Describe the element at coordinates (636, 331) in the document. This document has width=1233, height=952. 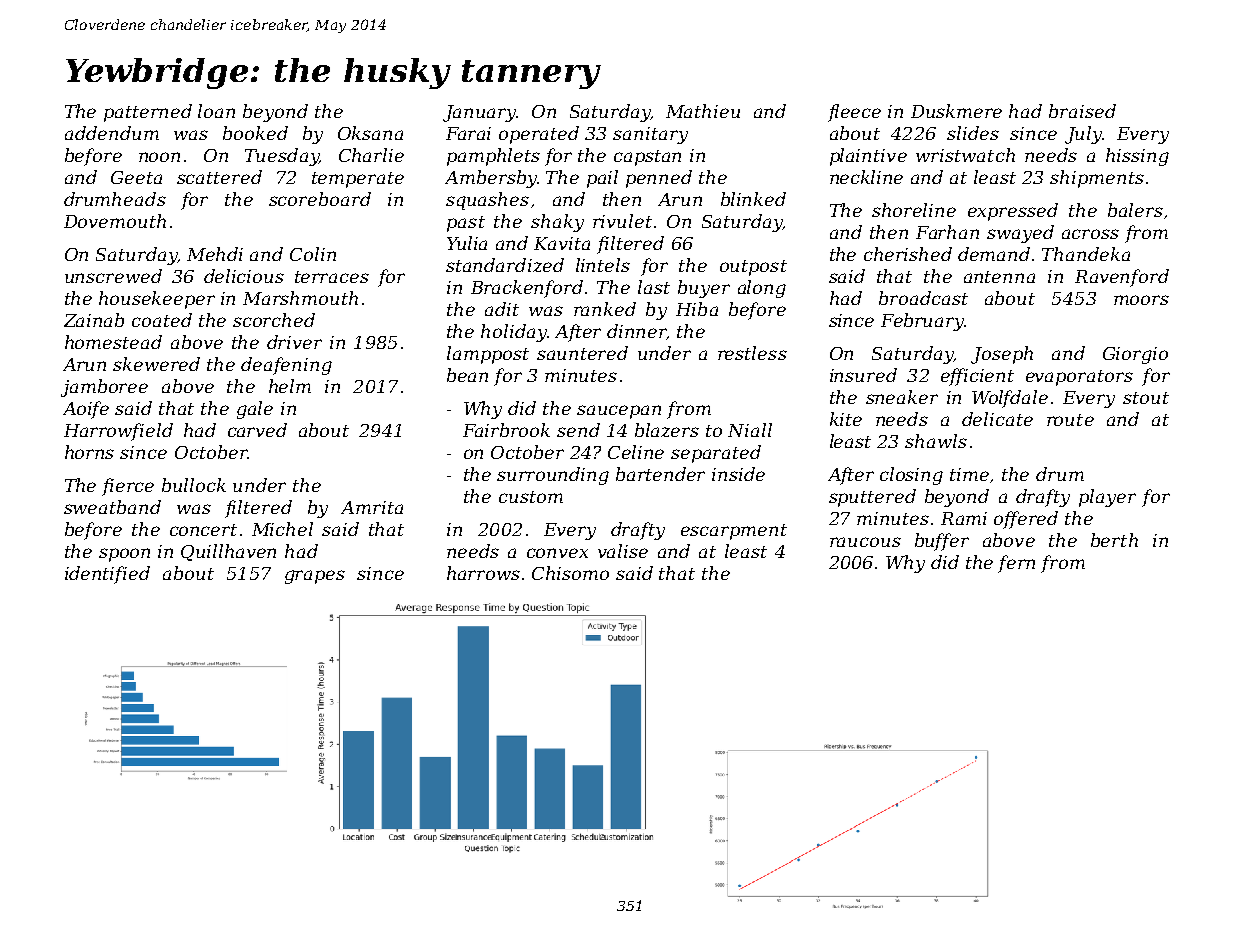
I see `dinner` at that location.
